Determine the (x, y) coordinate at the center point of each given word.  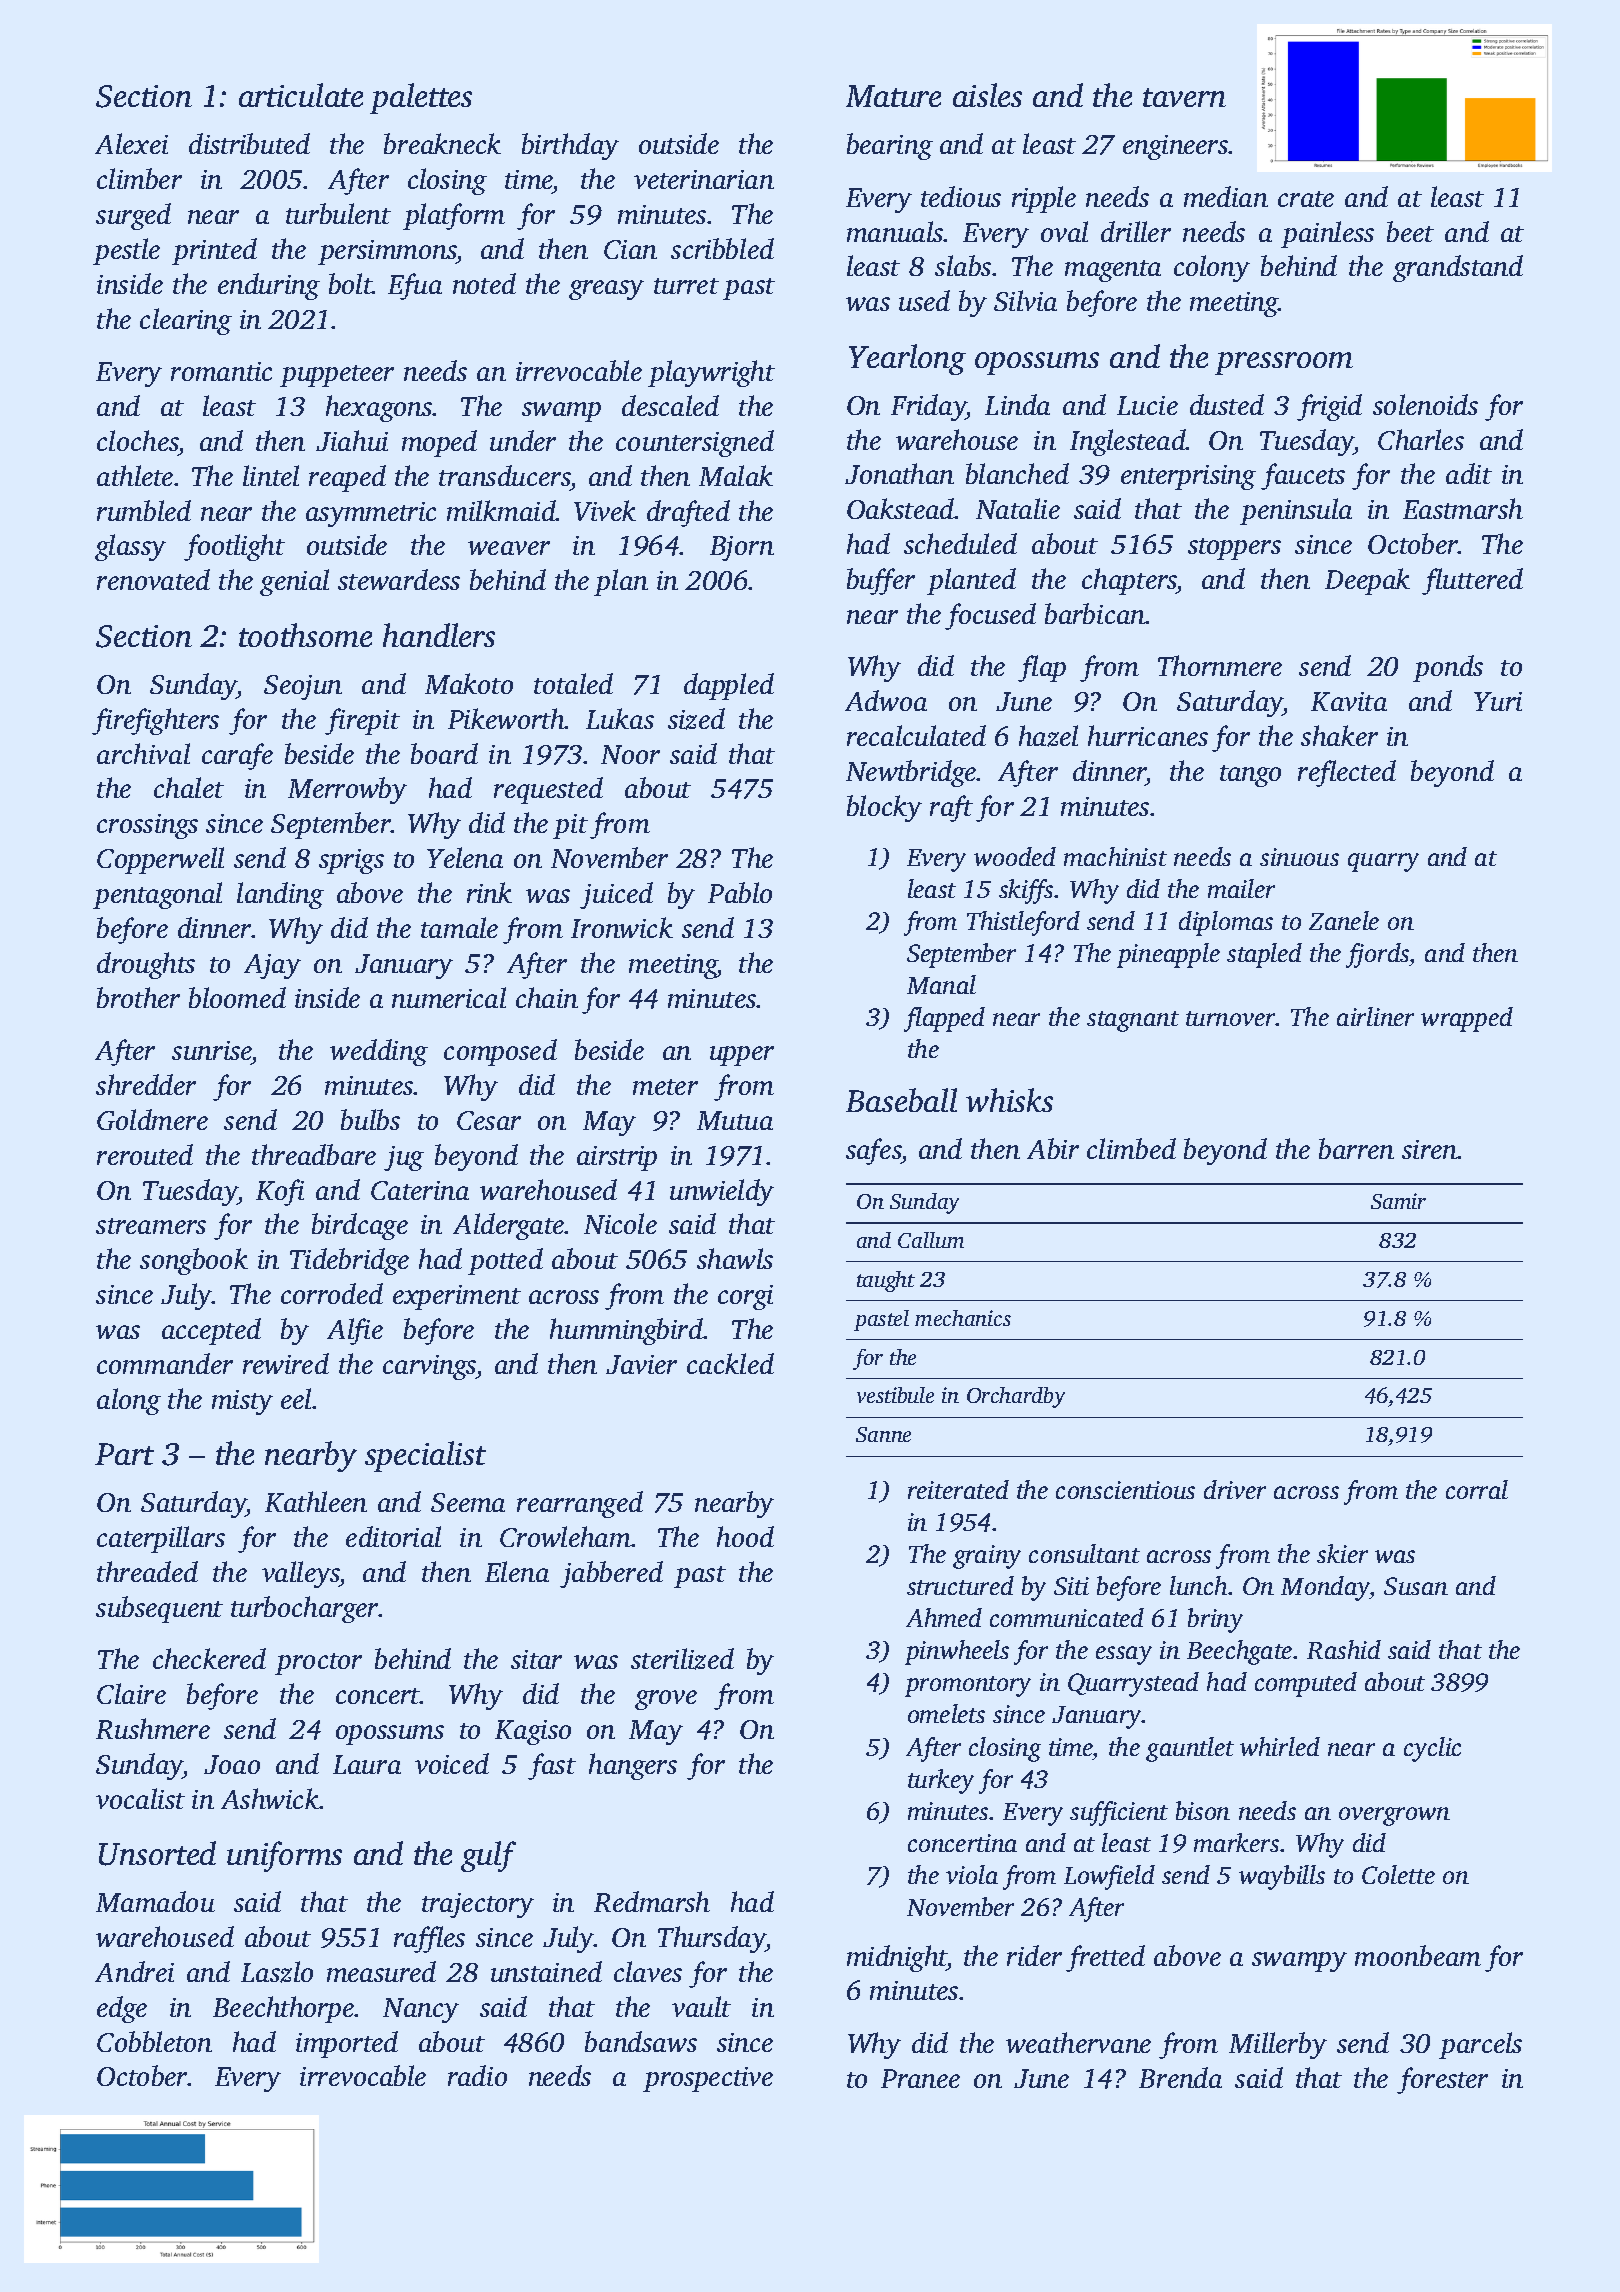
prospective (708, 2079)
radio (477, 2075)
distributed (249, 143)
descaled (670, 405)
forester (1442, 2080)
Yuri (1498, 701)
